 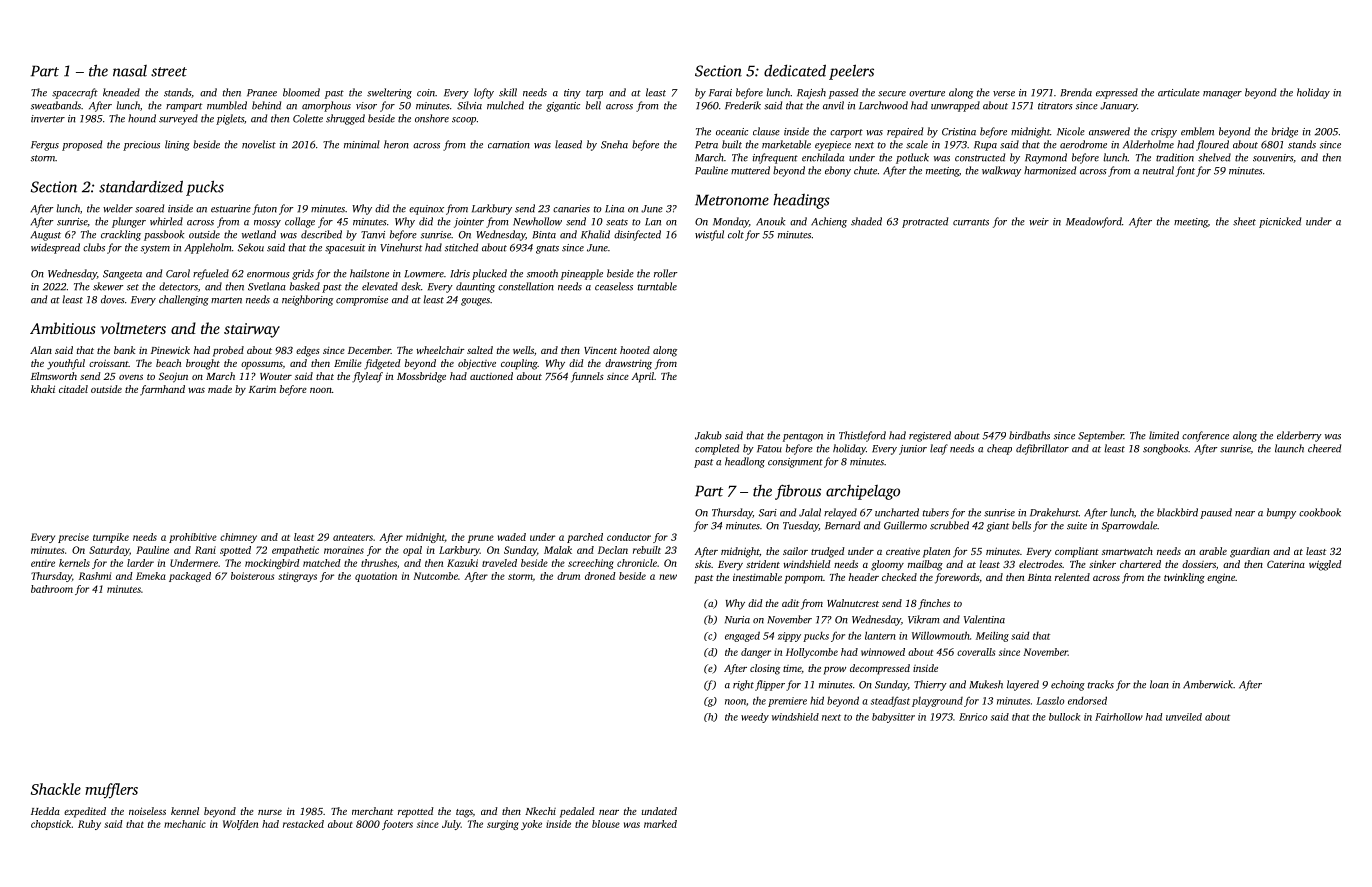 I want to click on noiseless, so click(x=147, y=811).
